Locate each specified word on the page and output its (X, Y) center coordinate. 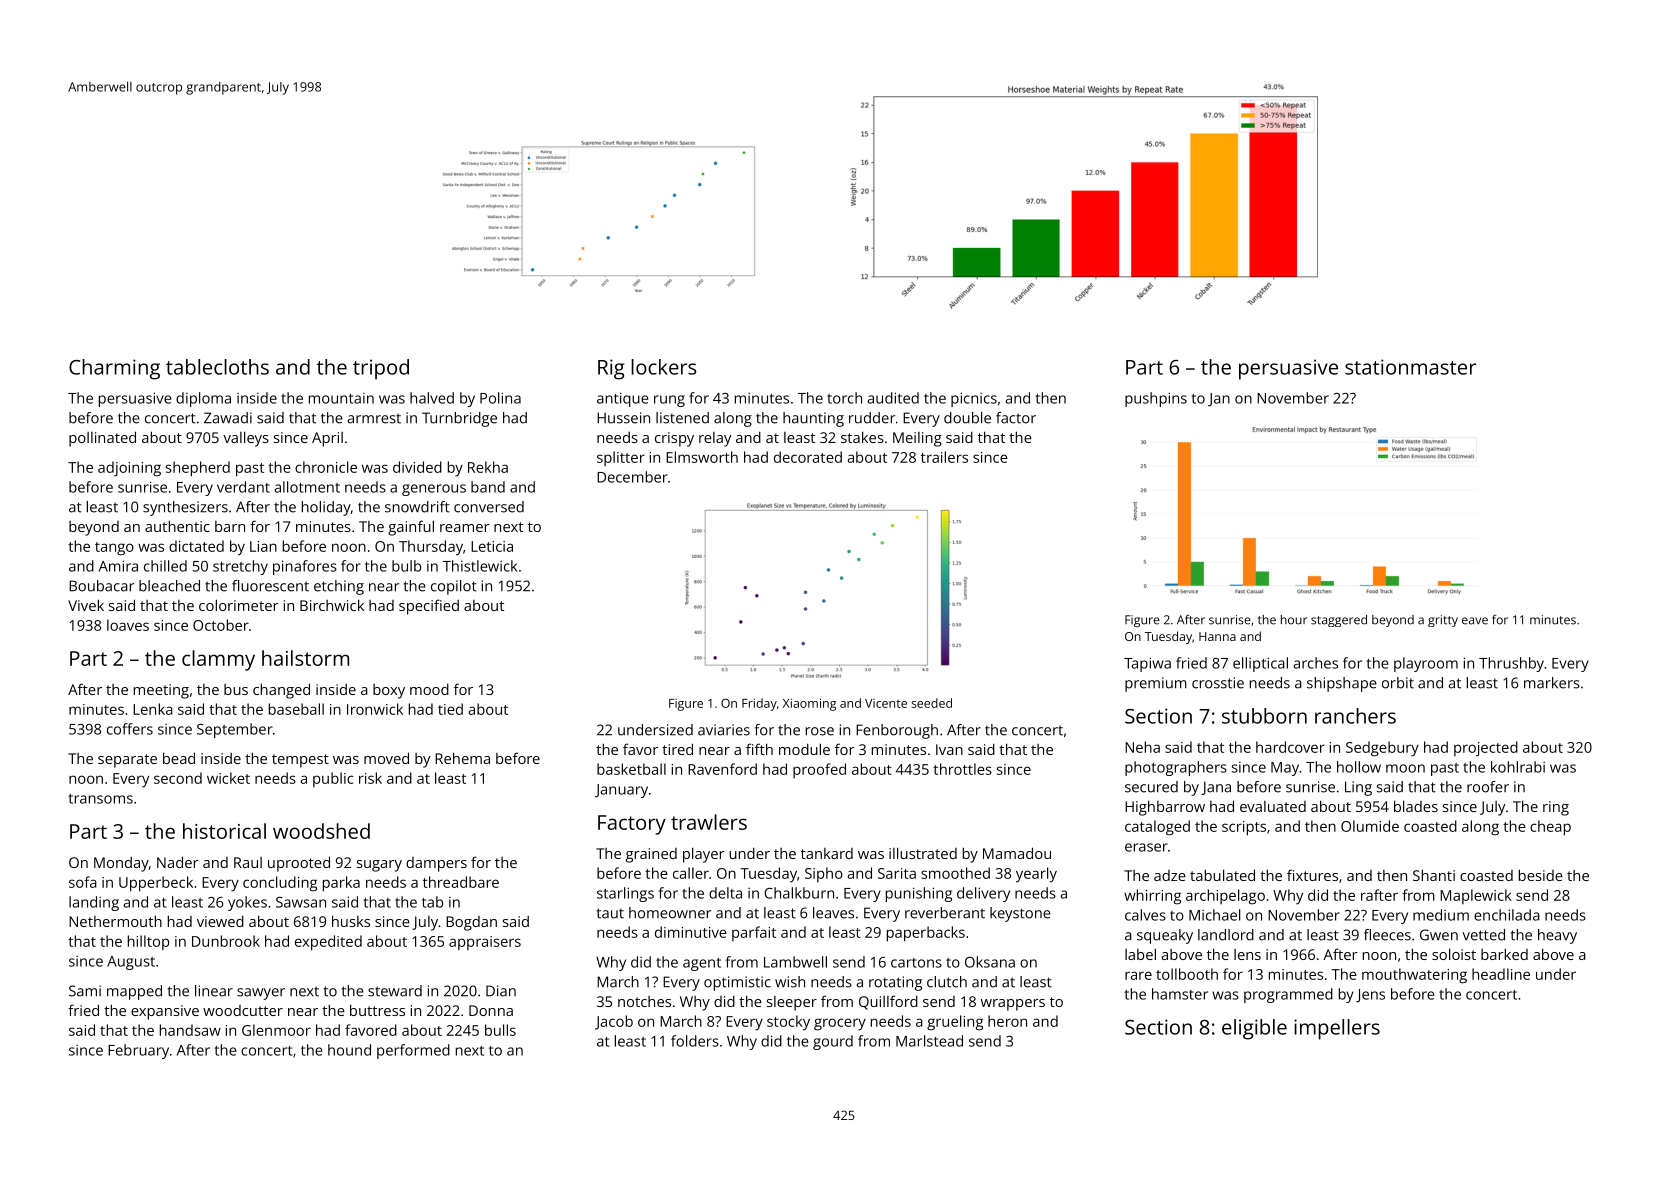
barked (1504, 954)
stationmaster (1410, 367)
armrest (374, 418)
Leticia (492, 546)
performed (413, 1051)
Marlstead (929, 1041)
